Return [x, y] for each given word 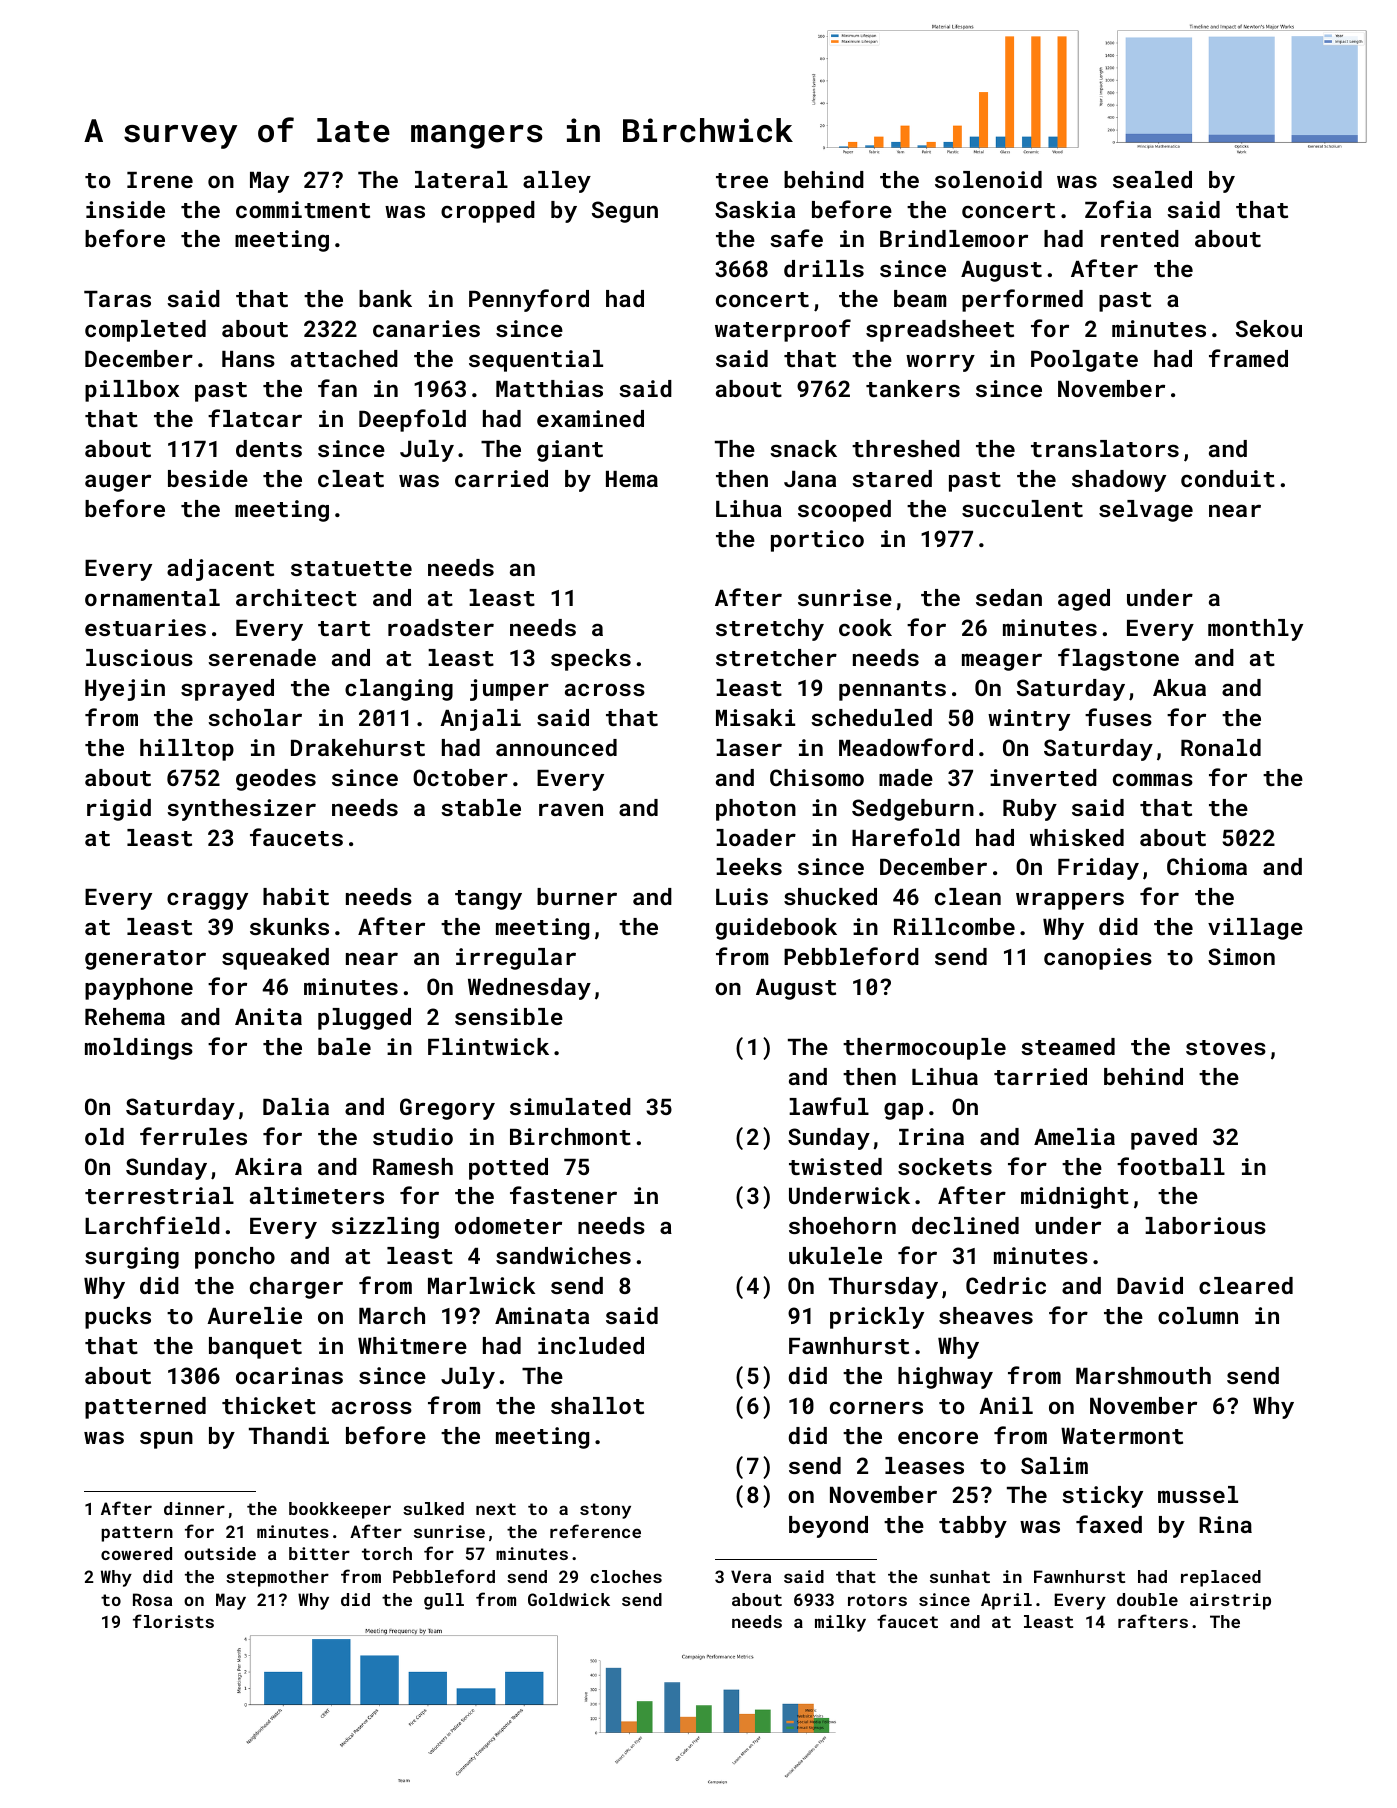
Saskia [755, 209]
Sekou [1269, 328]
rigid [119, 810]
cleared [1246, 1285]
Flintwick [488, 1046]
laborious [1205, 1225]
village [1255, 929]
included [591, 1345]
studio [413, 1136]
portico [817, 541]
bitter [319, 1553]
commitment [303, 209]
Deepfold [412, 420]
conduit [1228, 478]
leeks [749, 866]
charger [296, 1288]
